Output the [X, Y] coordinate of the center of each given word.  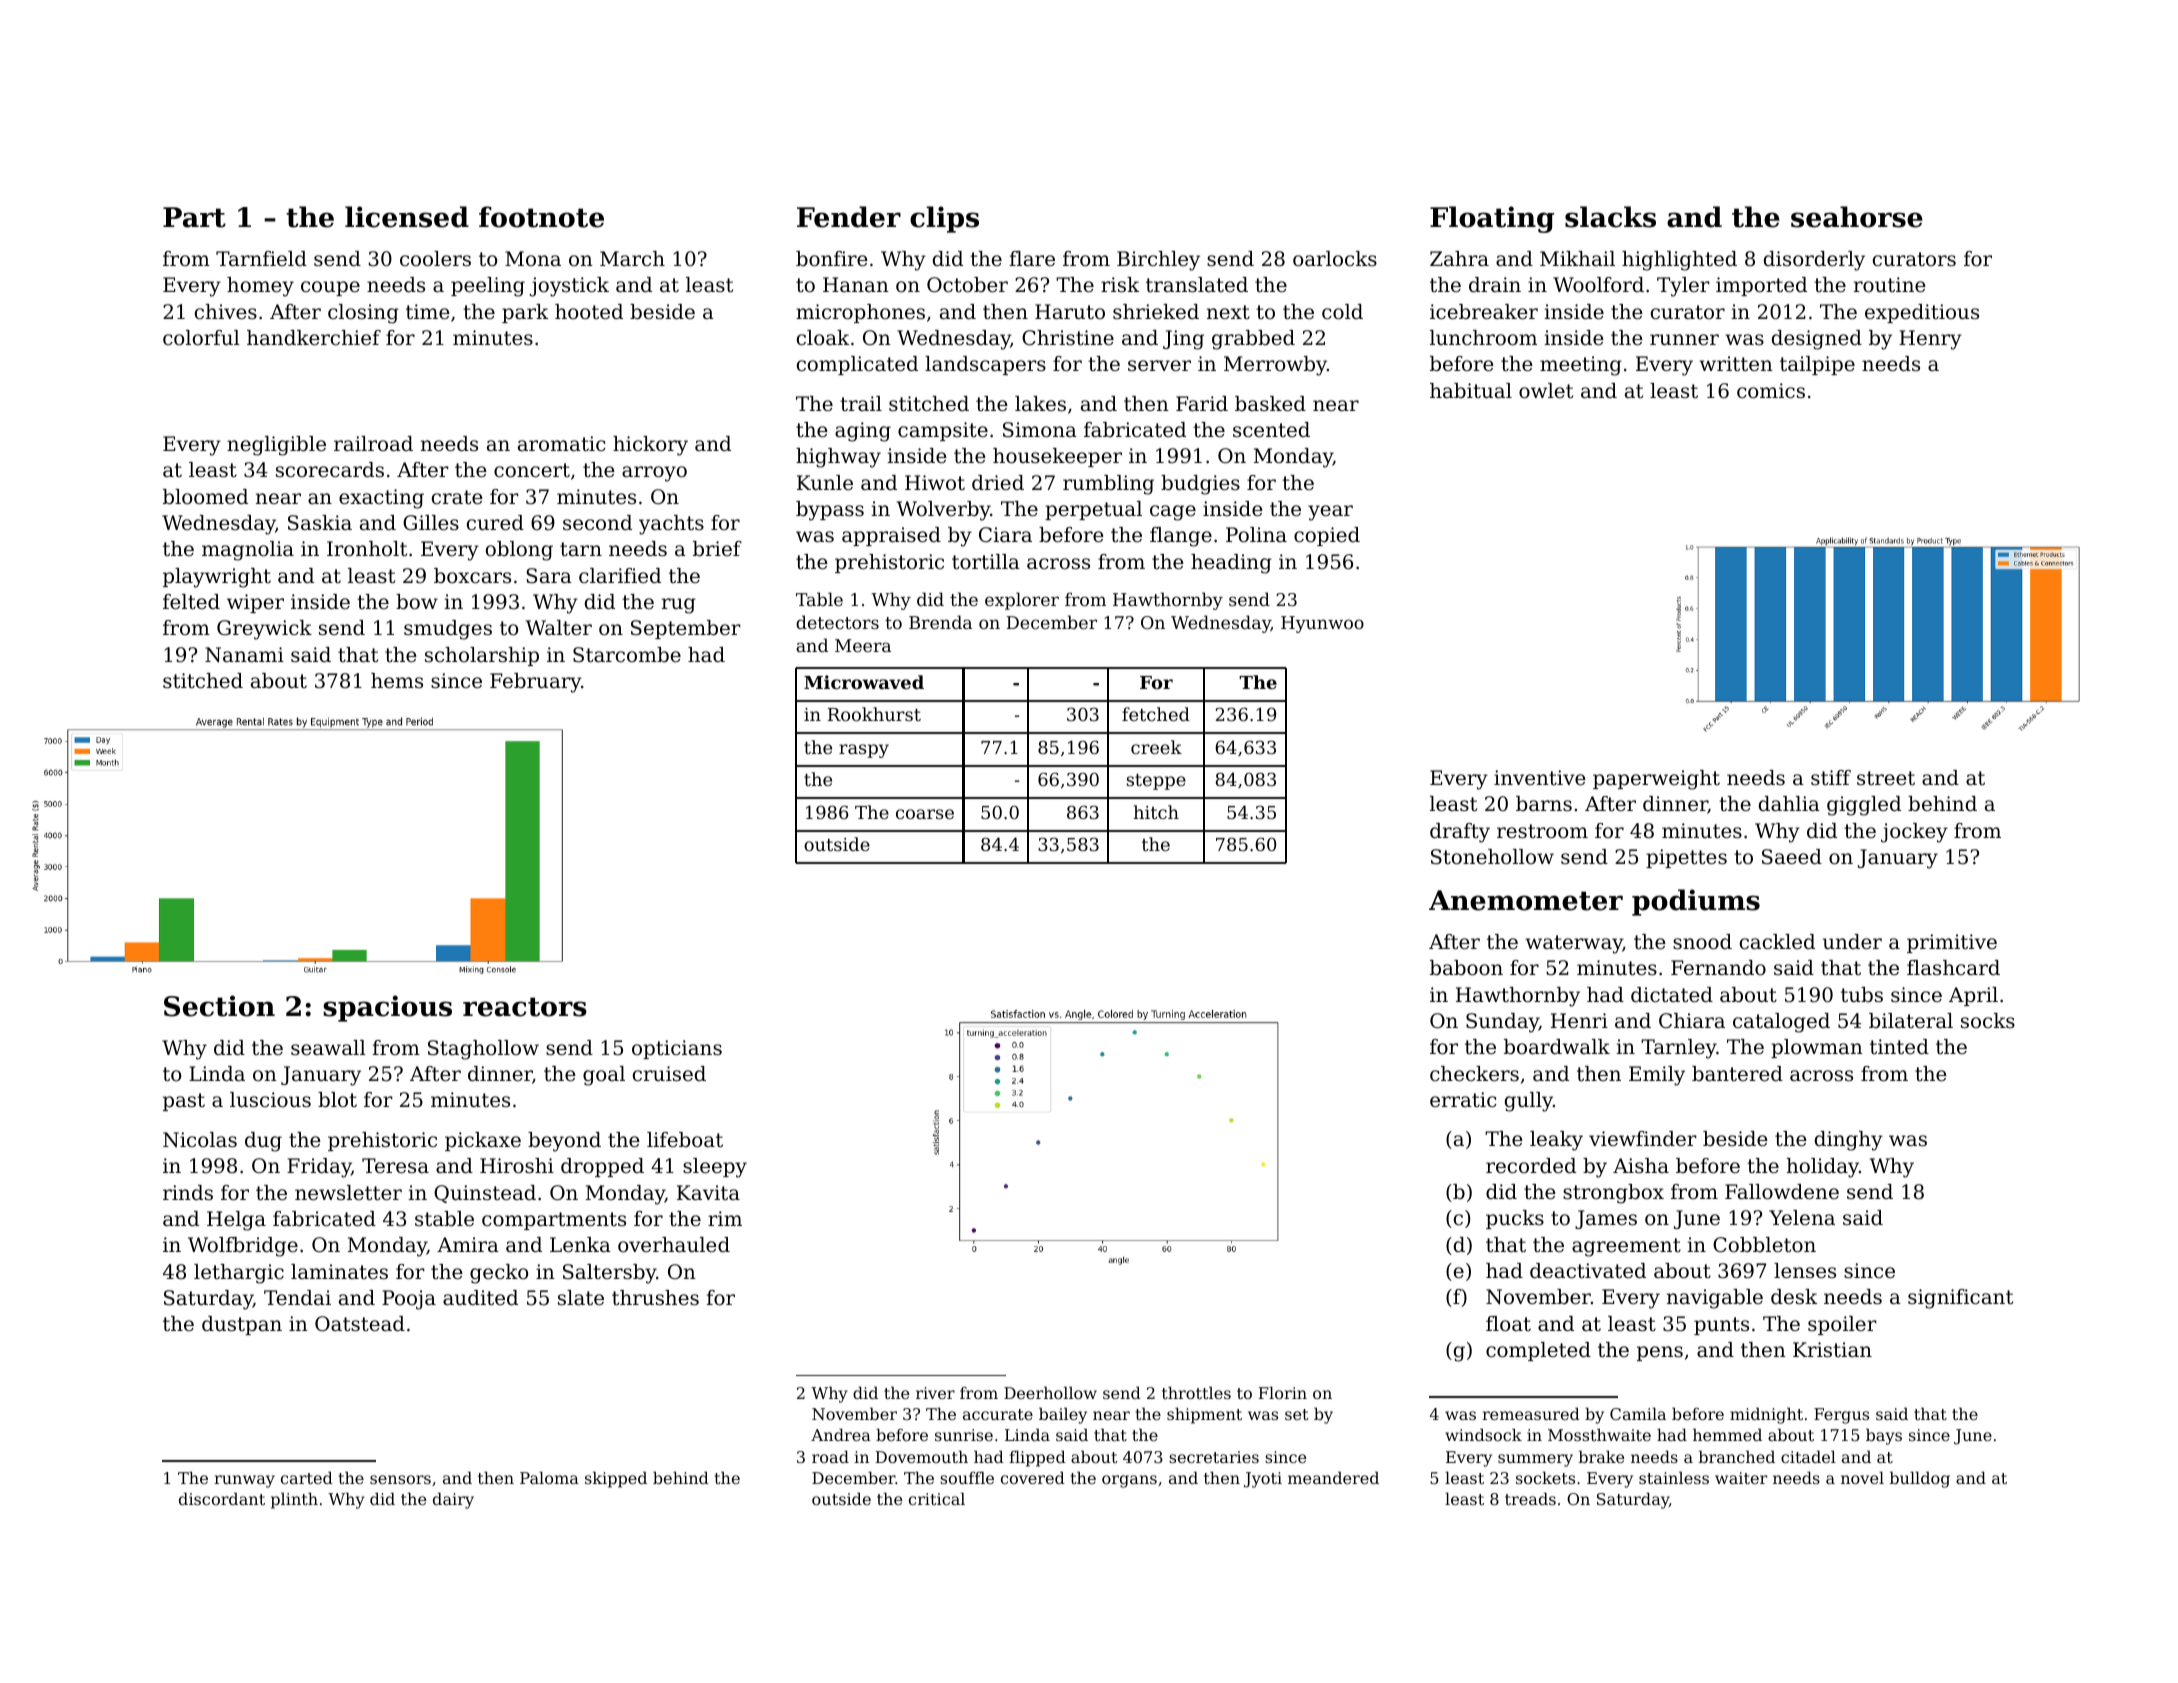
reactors [525, 1007]
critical [937, 1498]
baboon [1466, 968]
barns [1544, 804]
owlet [1546, 391]
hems [397, 680]
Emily [1657, 1076]
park [525, 313]
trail [861, 404]
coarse [925, 814]
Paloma [549, 1477]
